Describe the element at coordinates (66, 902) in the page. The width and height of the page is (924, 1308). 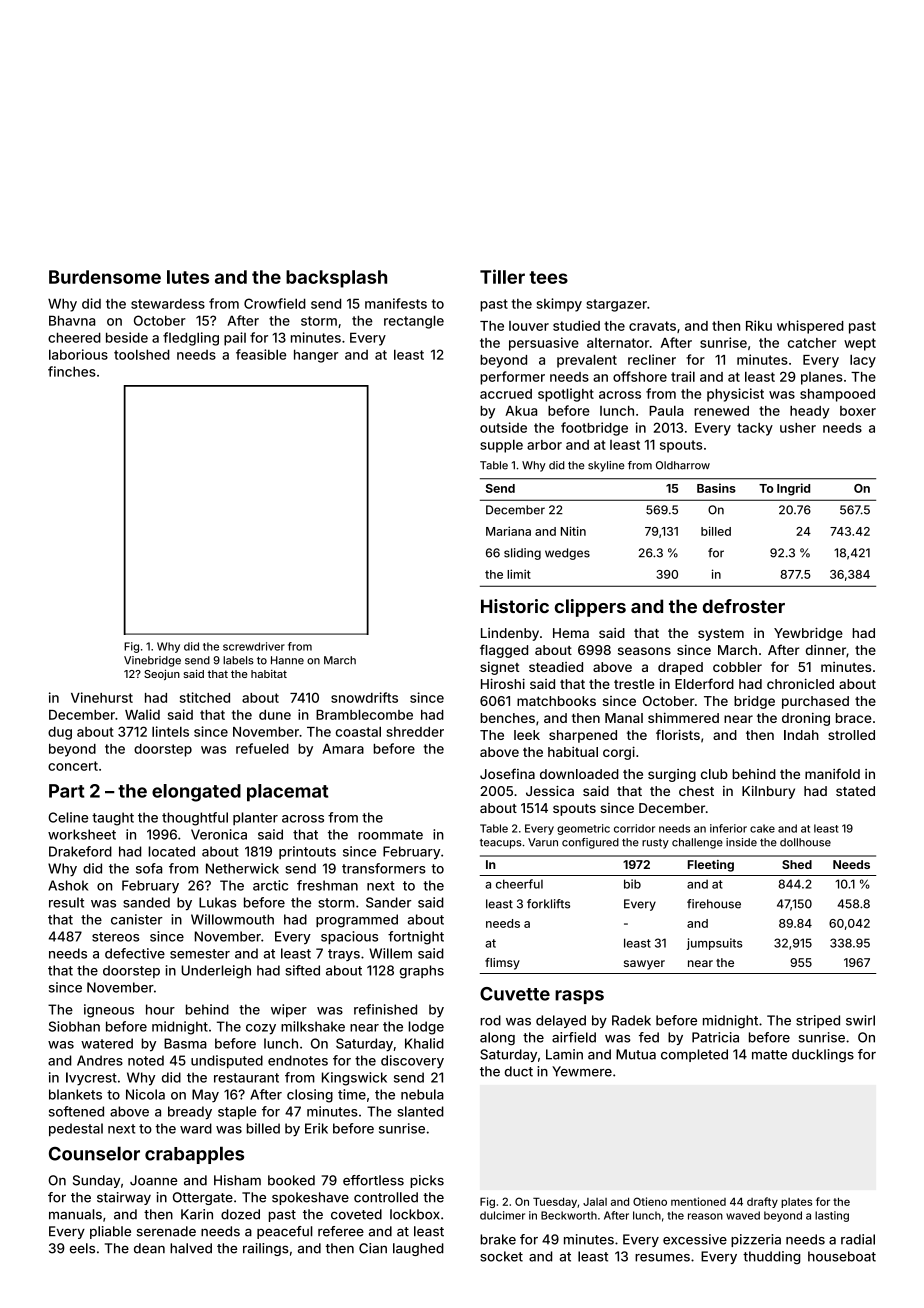
I see `result` at that location.
